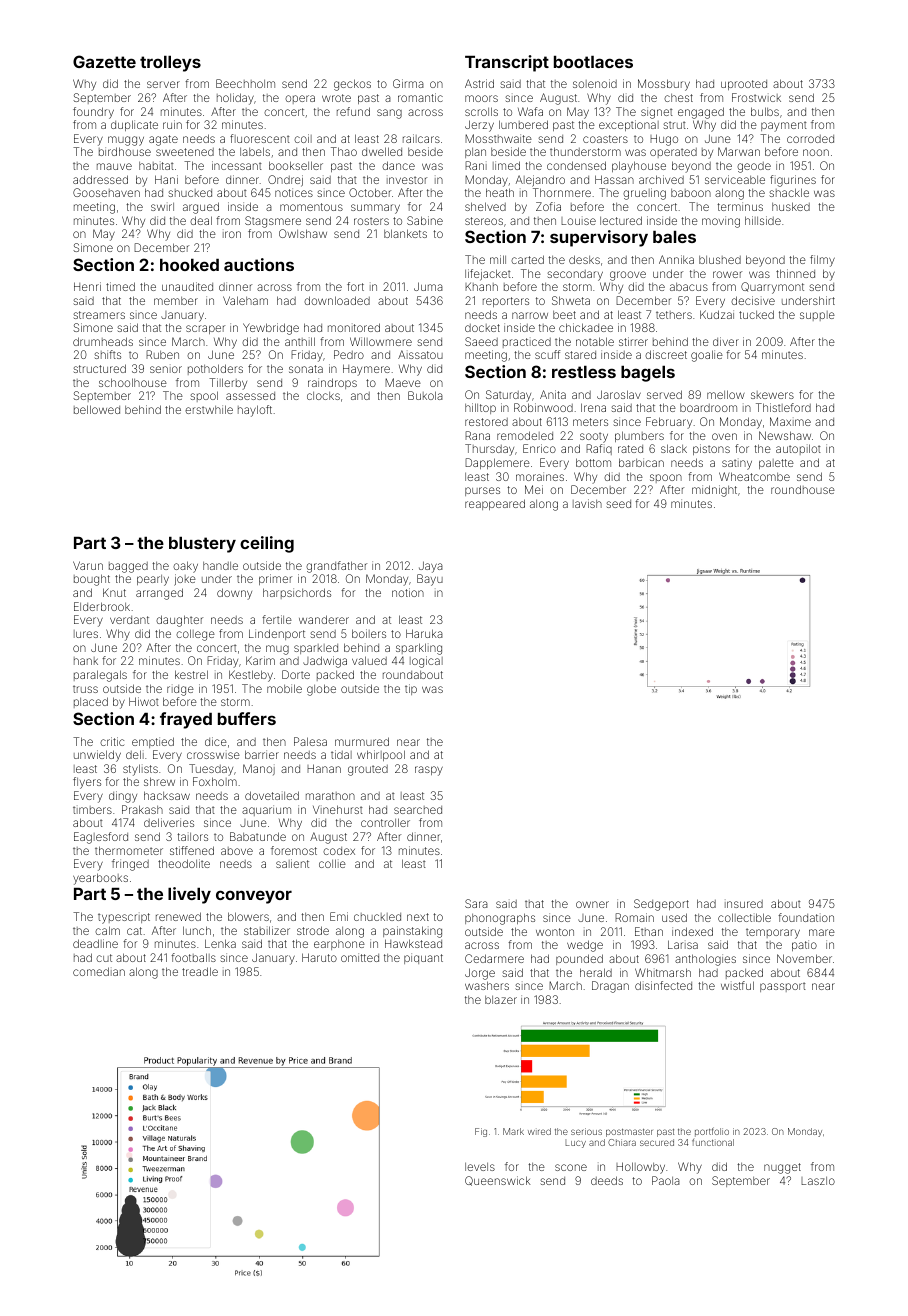  What do you see at coordinates (498, 1181) in the image?
I see `Queenswick` at bounding box center [498, 1181].
